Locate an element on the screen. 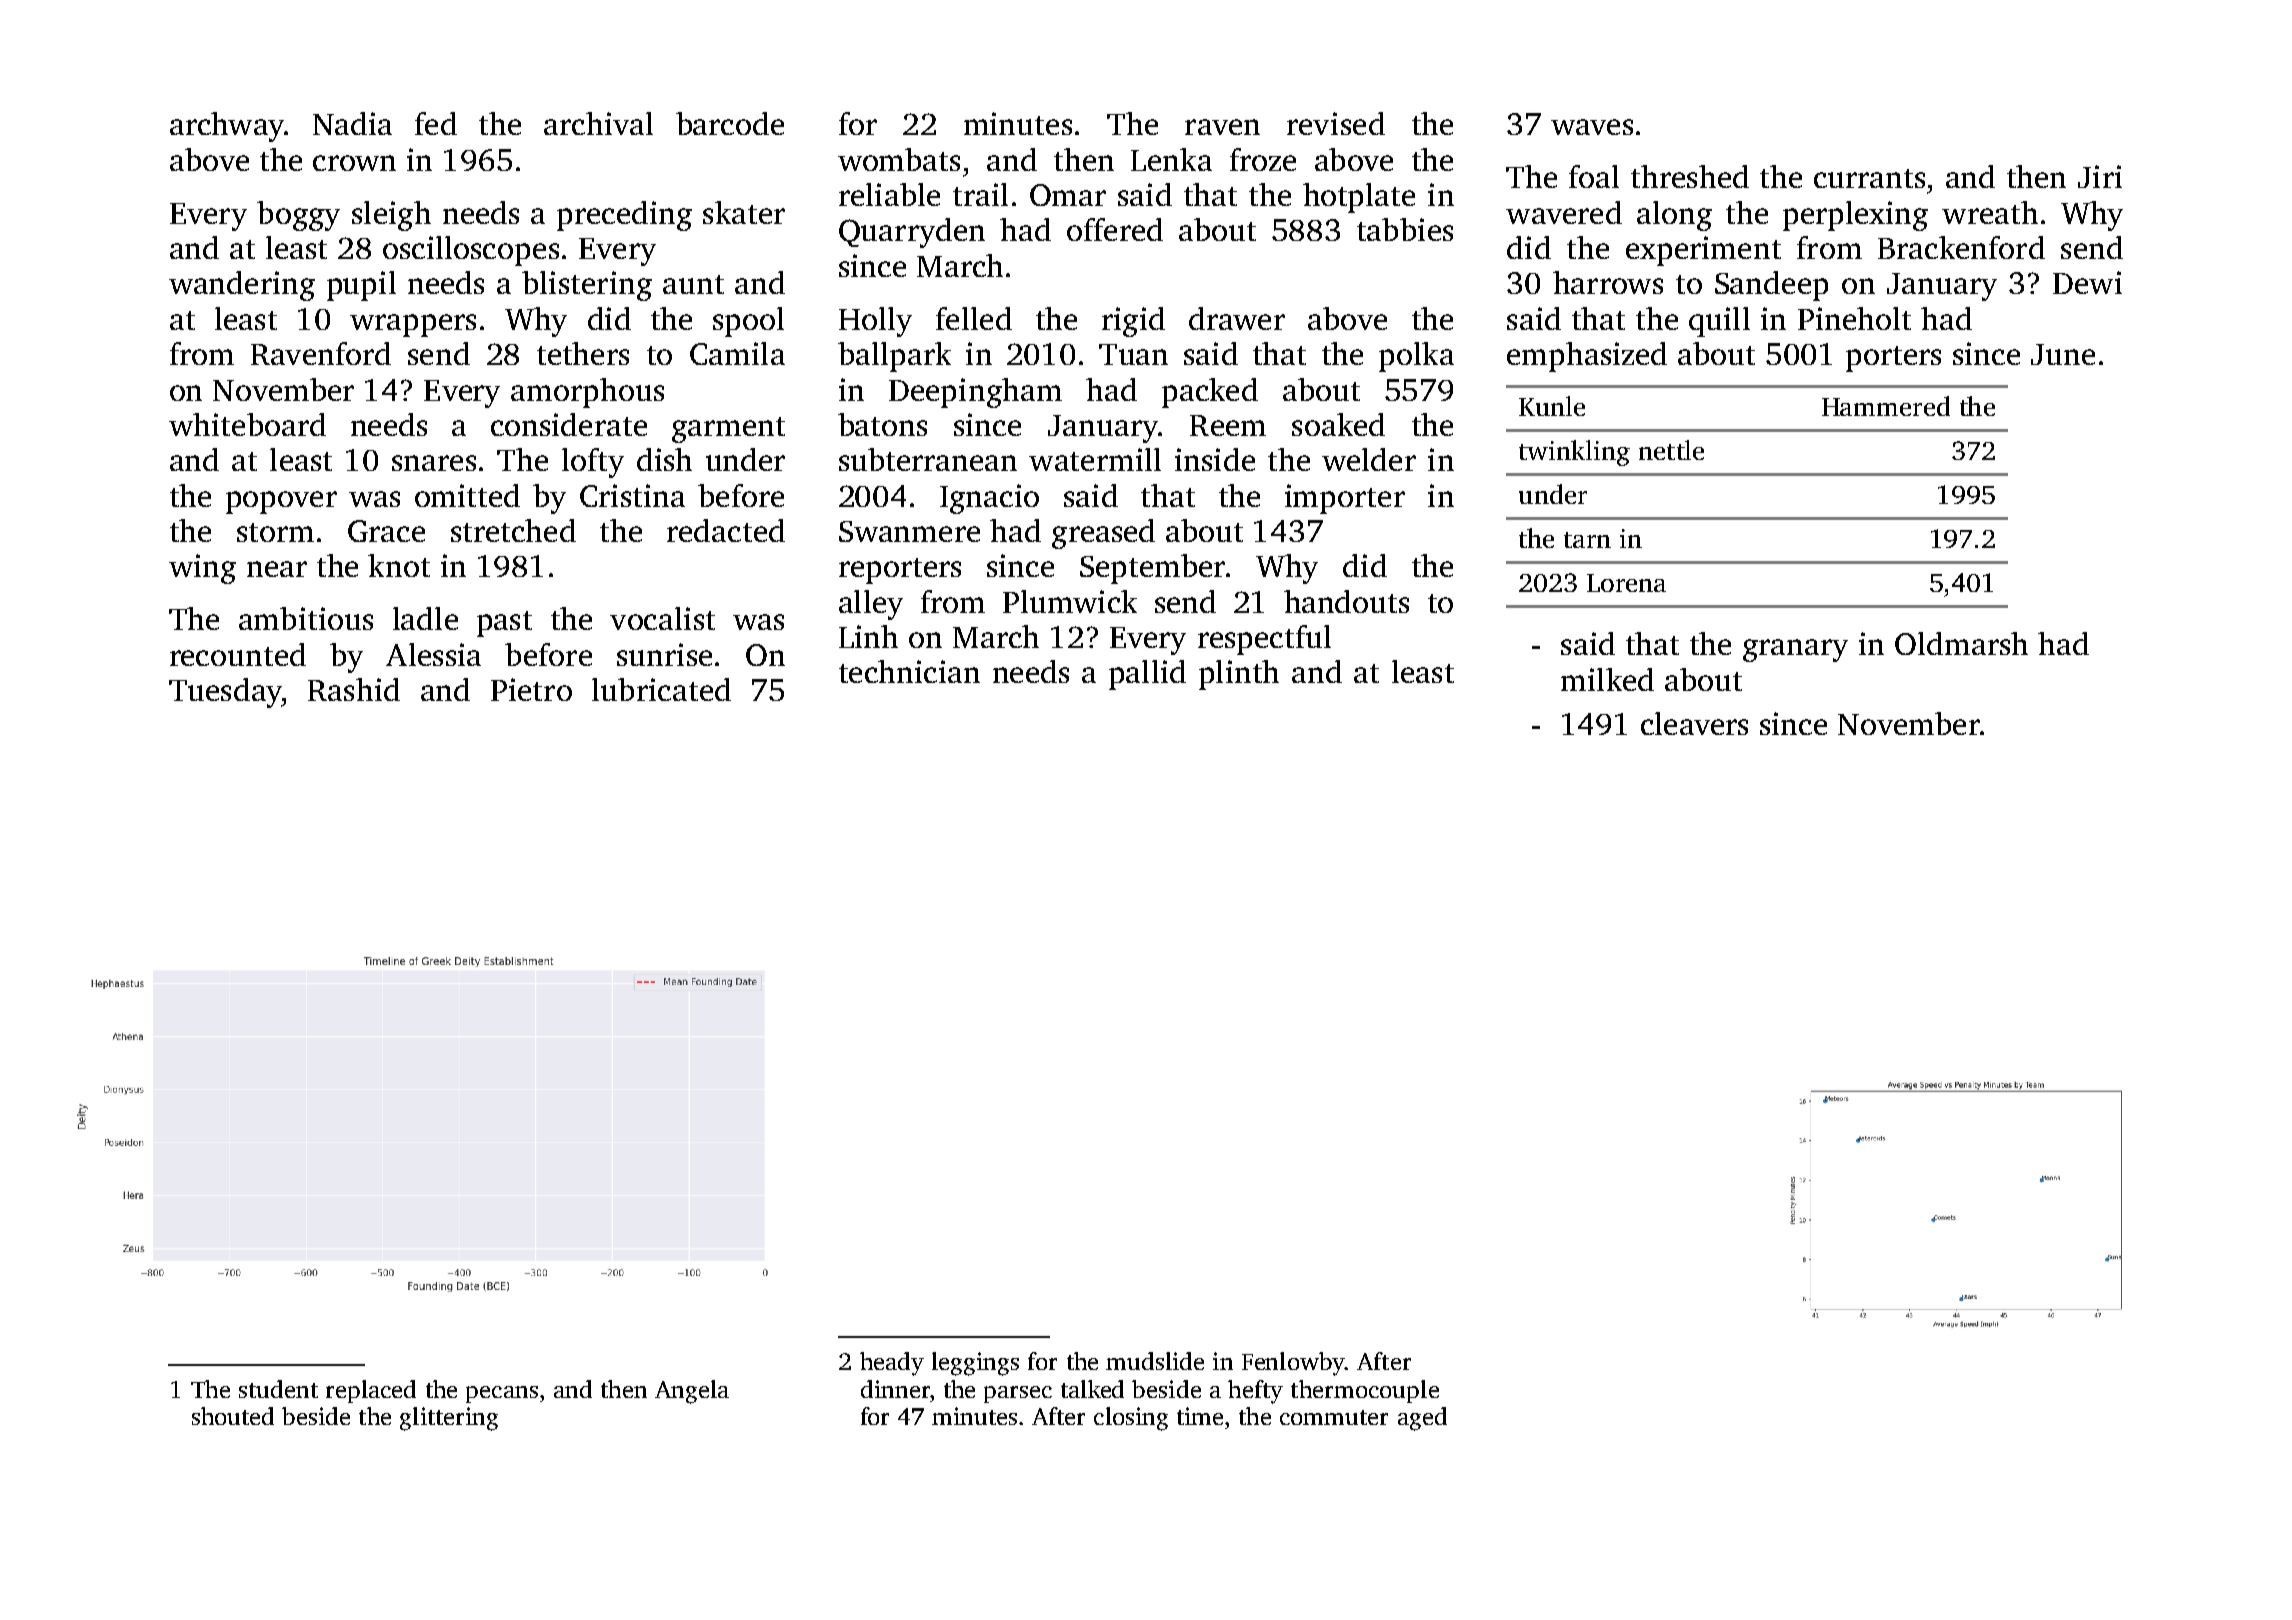  welder is located at coordinates (1369, 459).
